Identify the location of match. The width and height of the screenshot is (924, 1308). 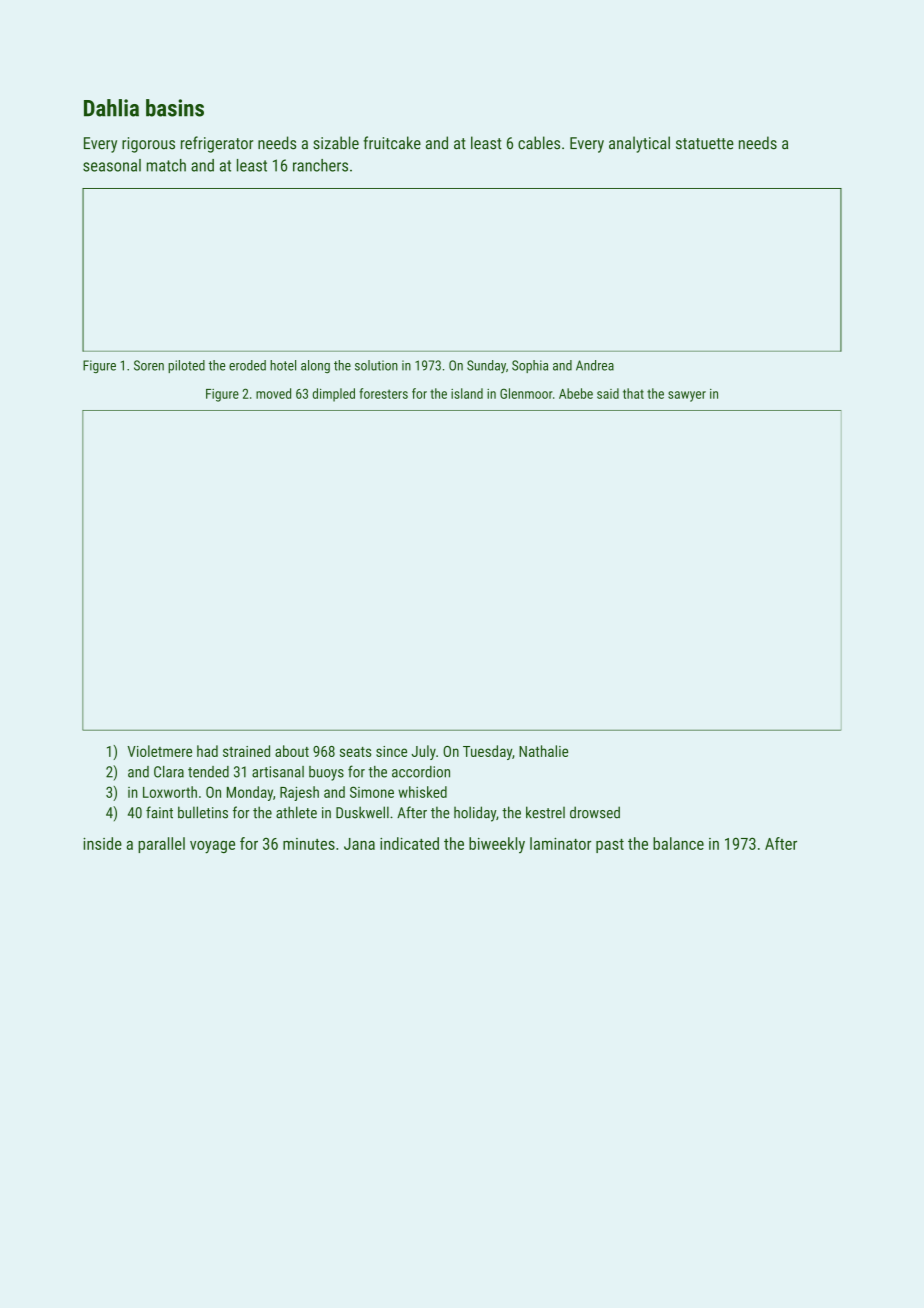
(166, 165).
